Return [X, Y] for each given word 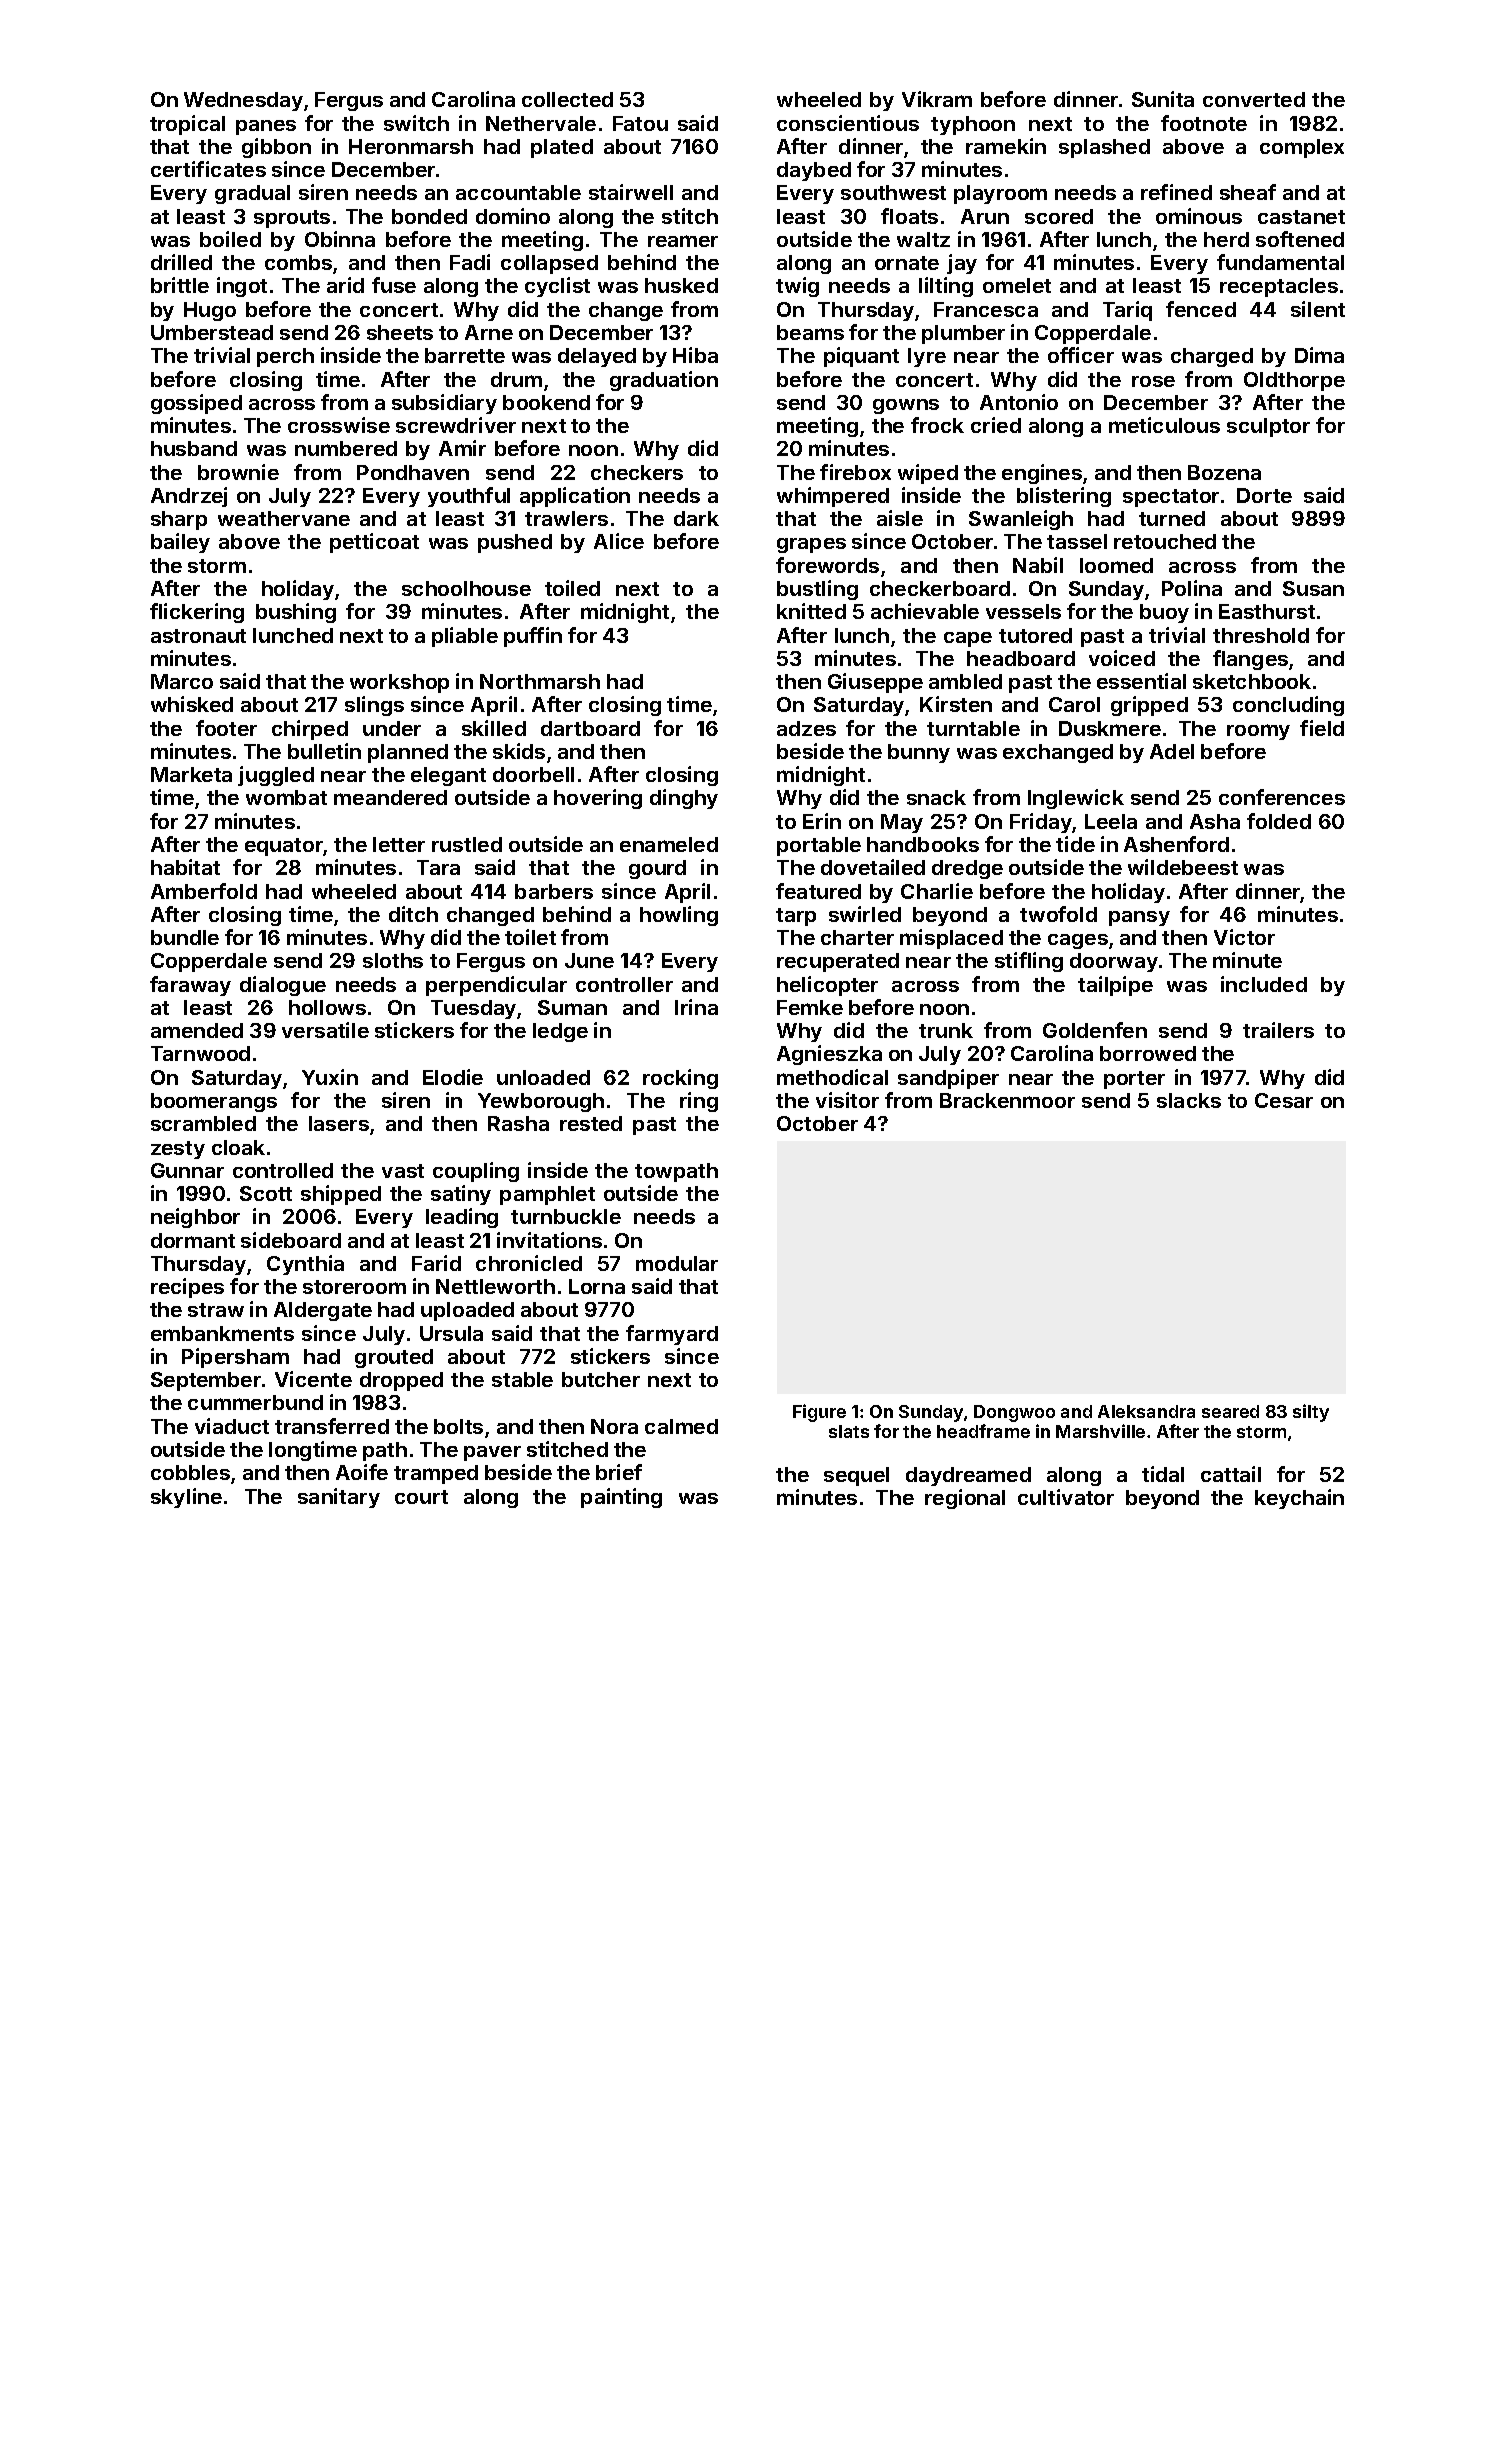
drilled [181, 262]
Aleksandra [1146, 1411]
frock [937, 425]
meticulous [1164, 425]
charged [1212, 357]
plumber [963, 334]
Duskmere [1110, 728]
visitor [847, 1100]
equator [284, 847]
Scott [266, 1193]
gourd [657, 869]
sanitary [339, 1498]
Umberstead [212, 332]
